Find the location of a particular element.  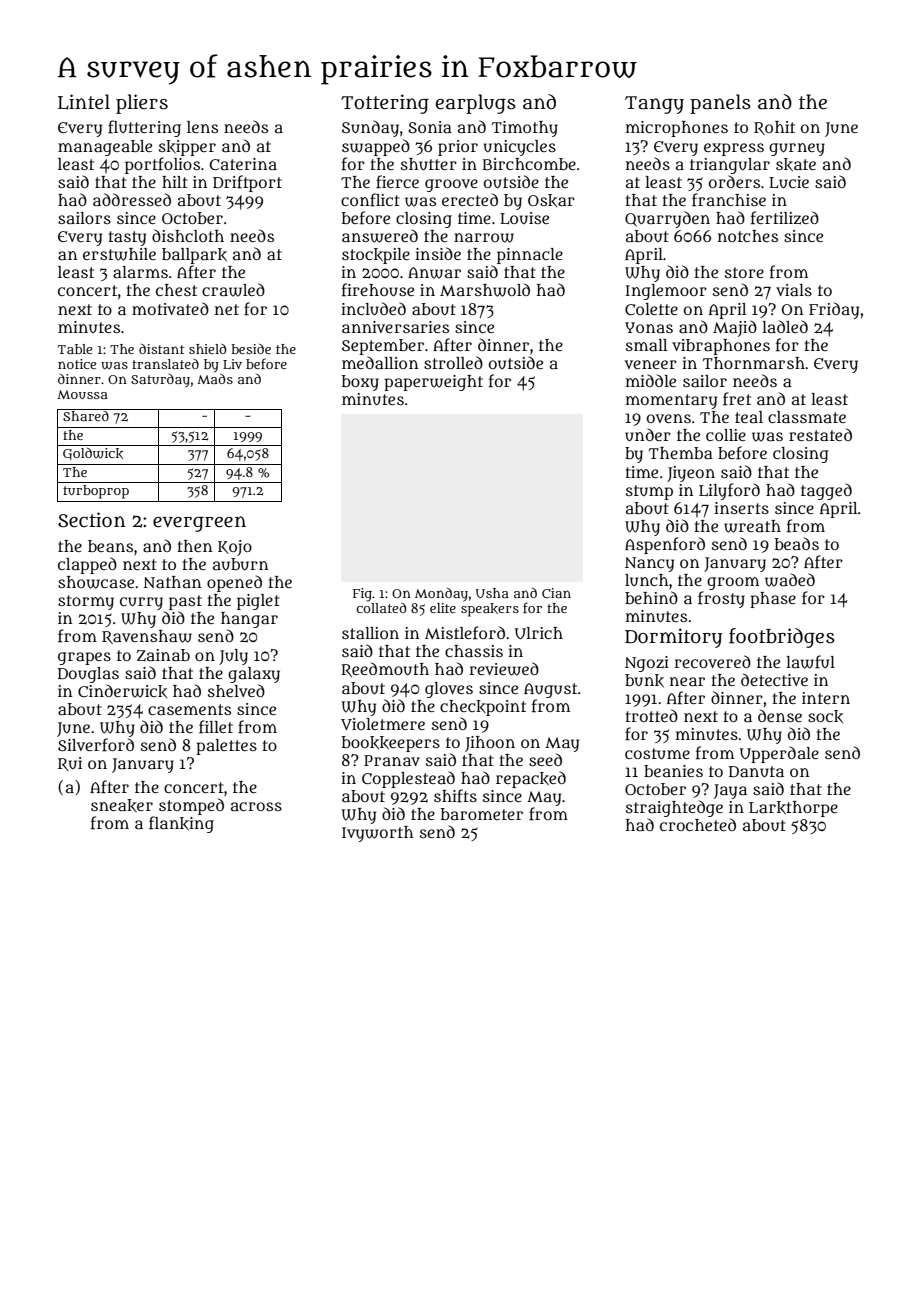

Timothy is located at coordinates (525, 129).
